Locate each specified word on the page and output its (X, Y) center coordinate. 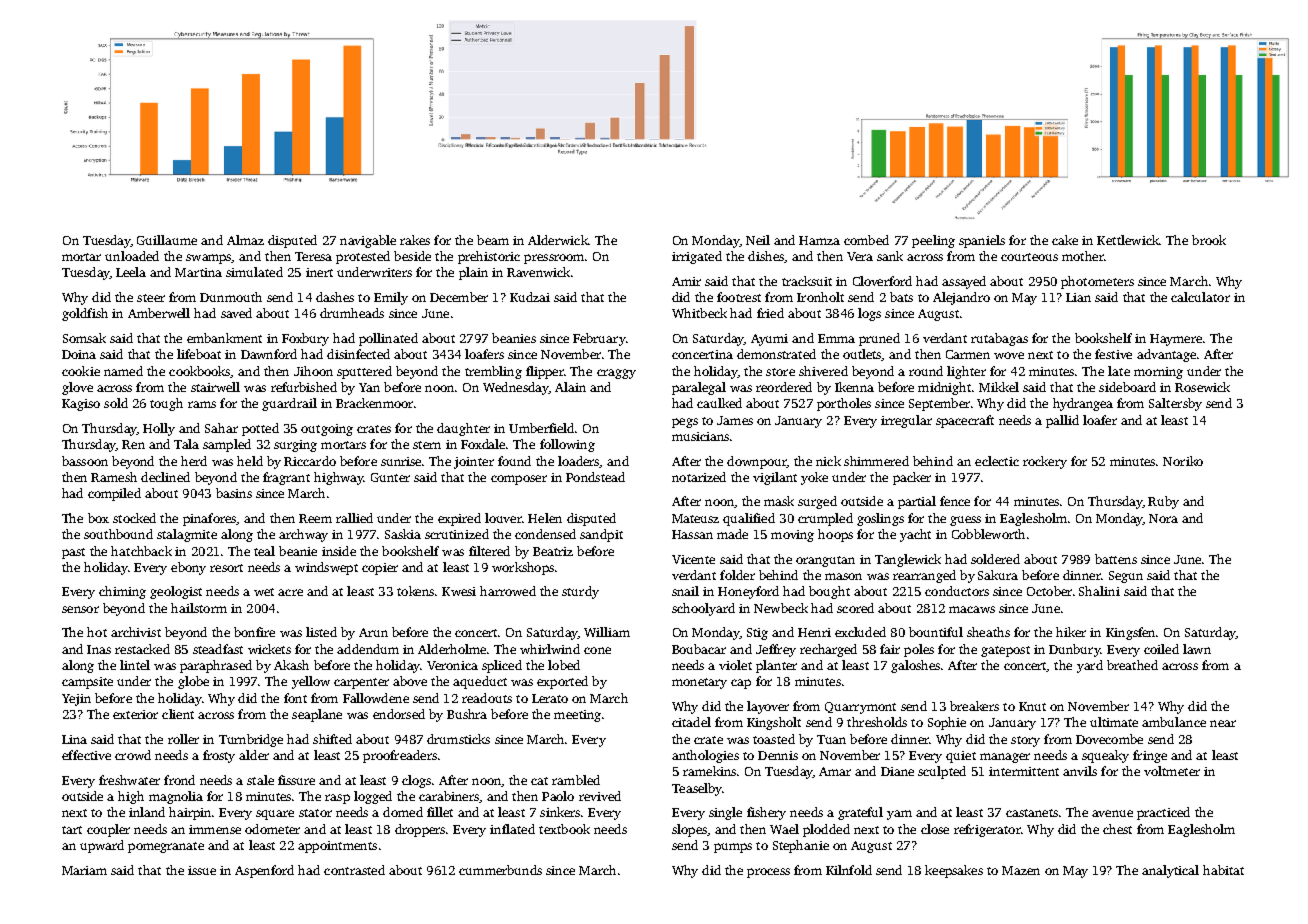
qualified (749, 519)
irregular (906, 421)
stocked (134, 518)
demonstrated (776, 354)
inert (319, 272)
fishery (766, 813)
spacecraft (965, 421)
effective (86, 755)
